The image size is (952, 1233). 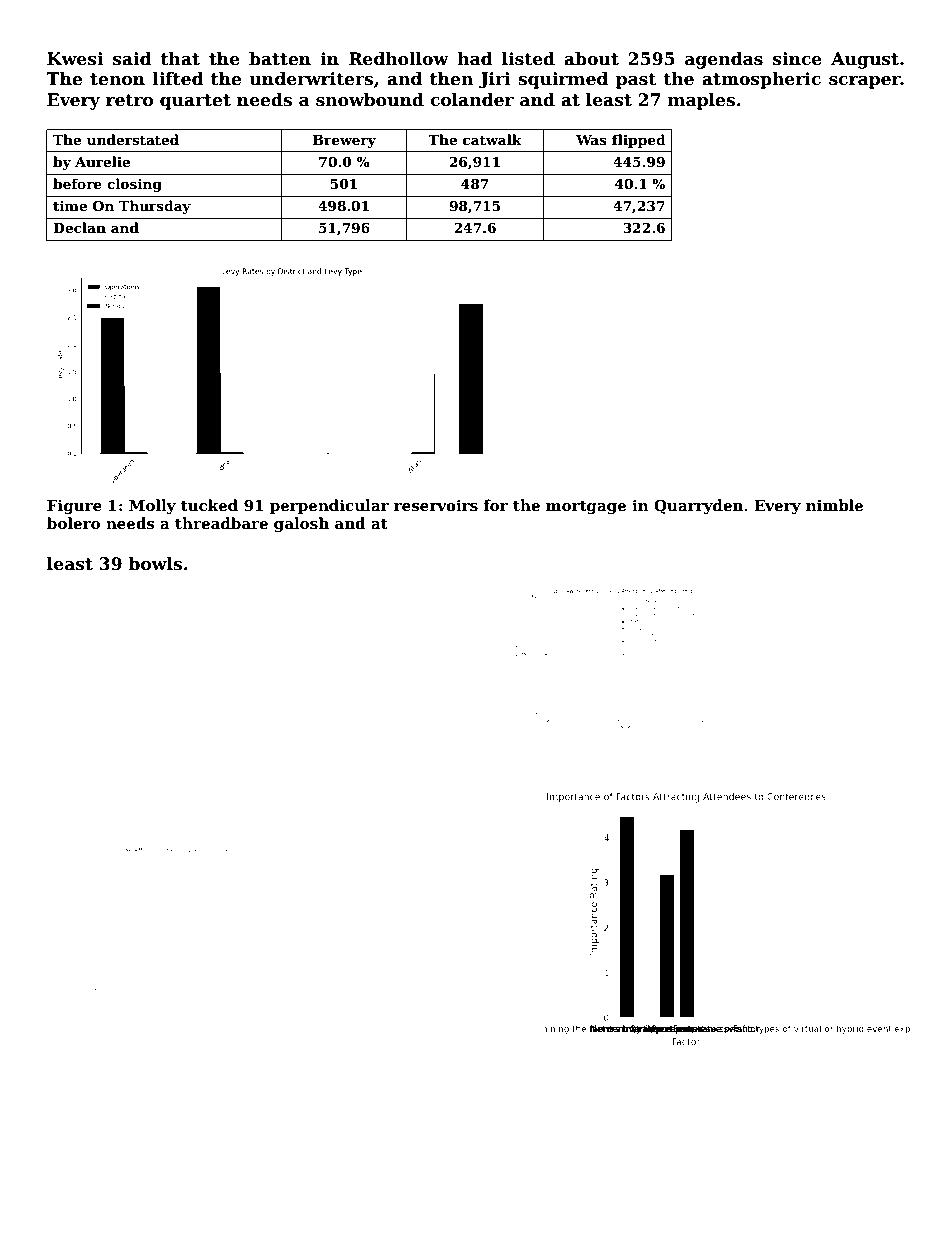 I want to click on listed, so click(x=528, y=59).
